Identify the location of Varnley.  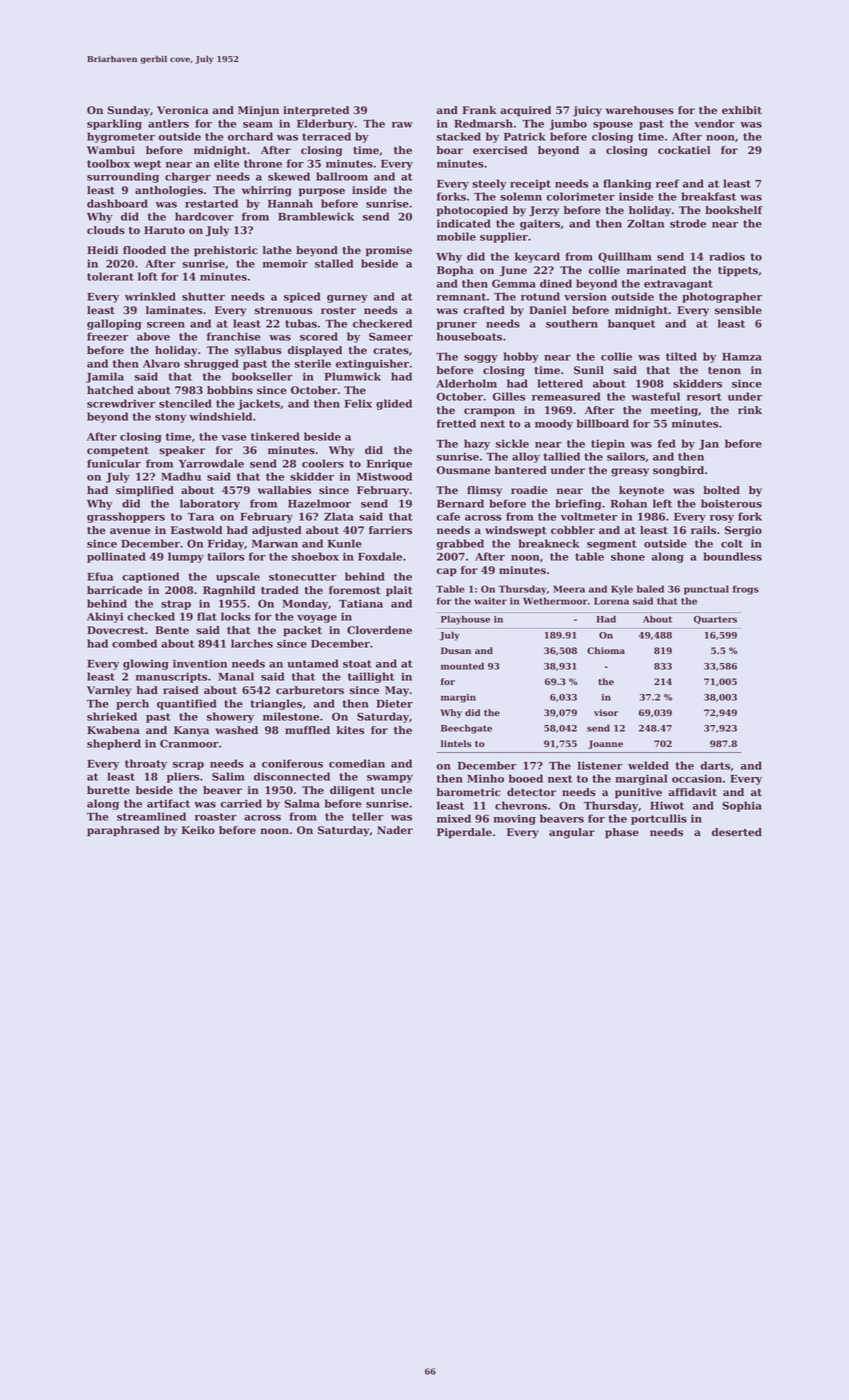
(109, 691).
